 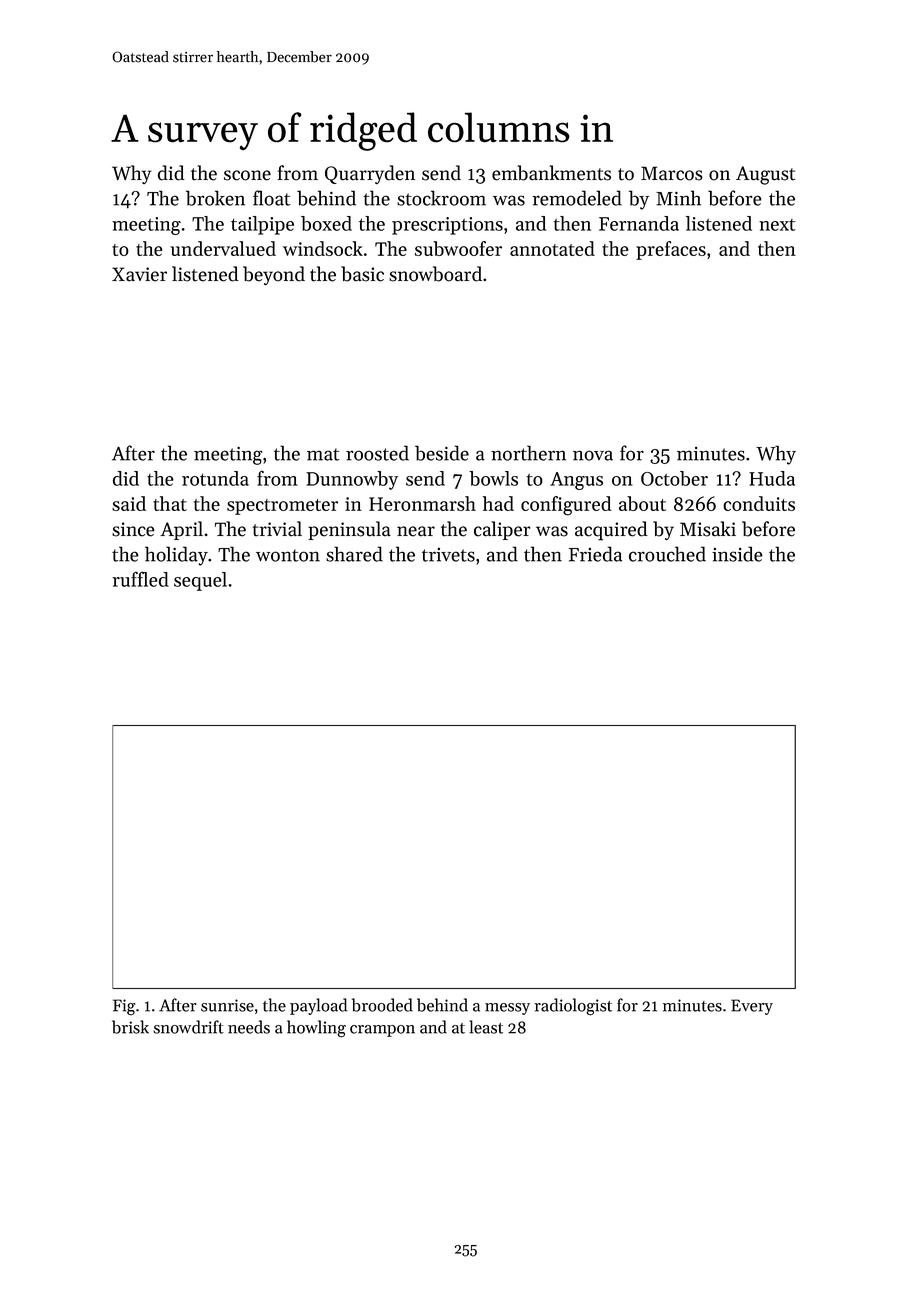 I want to click on Every, so click(x=752, y=1007).
